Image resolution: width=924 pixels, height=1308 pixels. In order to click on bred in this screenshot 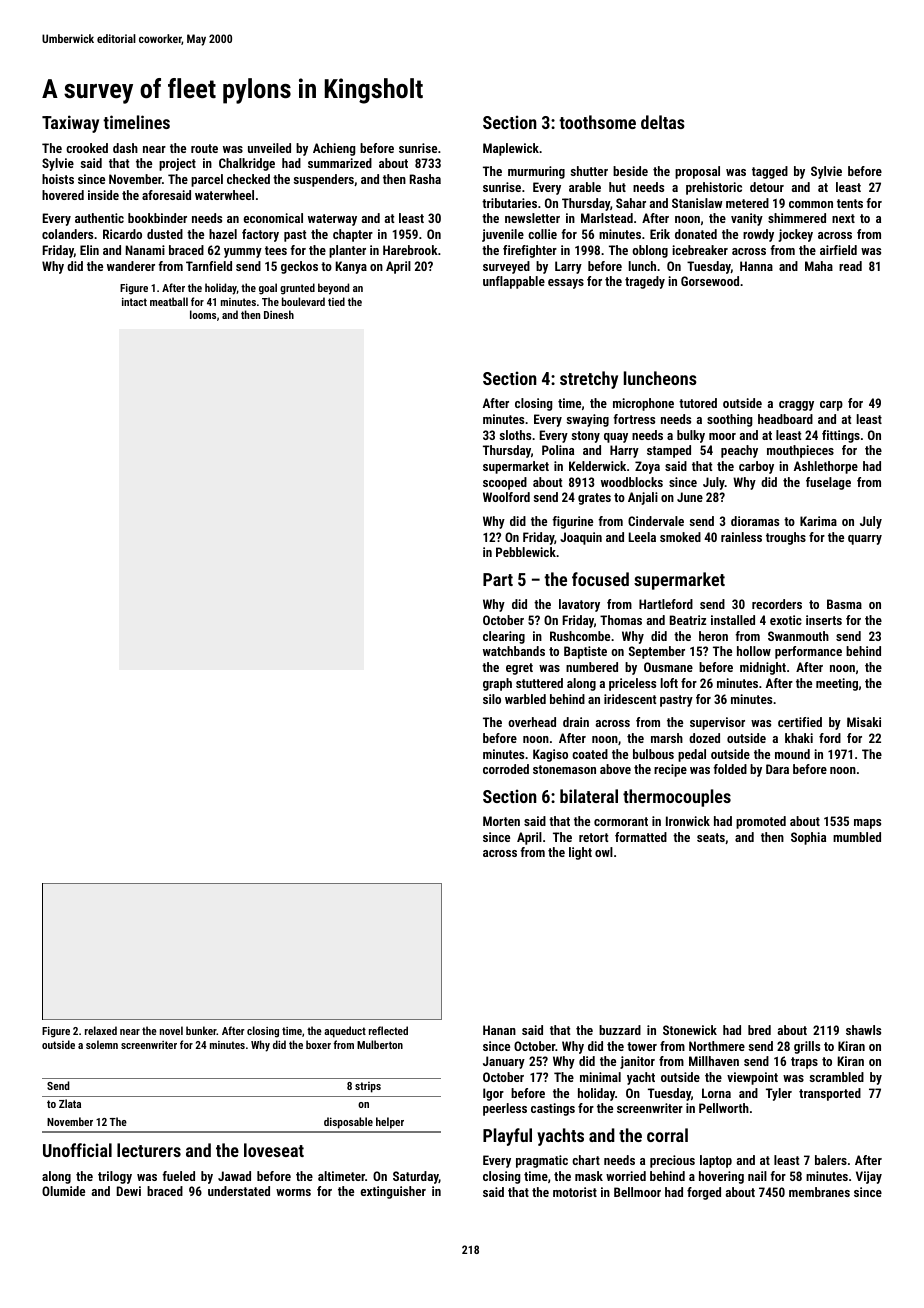, I will do `click(759, 1030)`.
